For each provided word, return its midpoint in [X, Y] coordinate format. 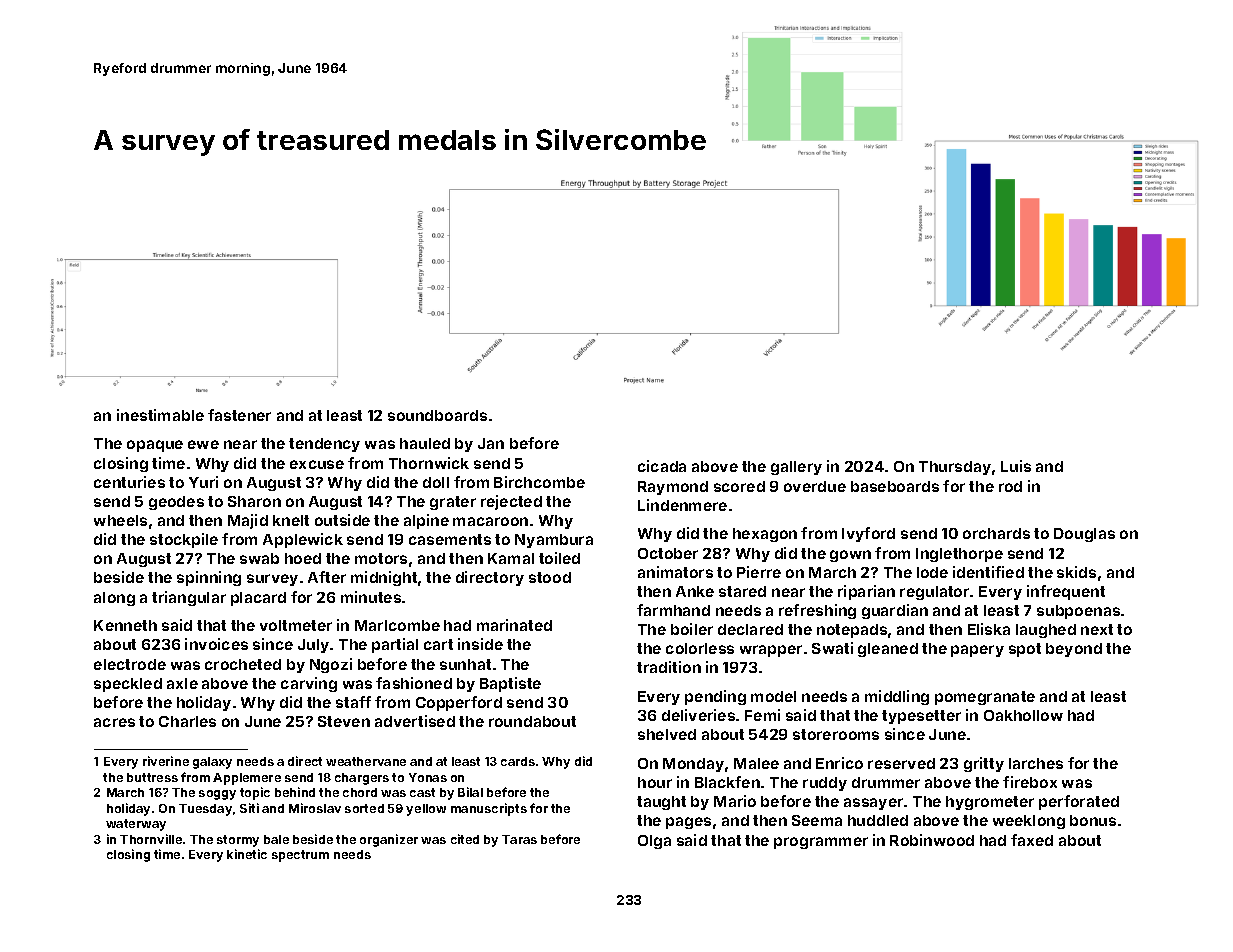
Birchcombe [539, 482]
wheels [120, 520]
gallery [796, 468]
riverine [166, 761]
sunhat [465, 664]
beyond [1074, 650]
